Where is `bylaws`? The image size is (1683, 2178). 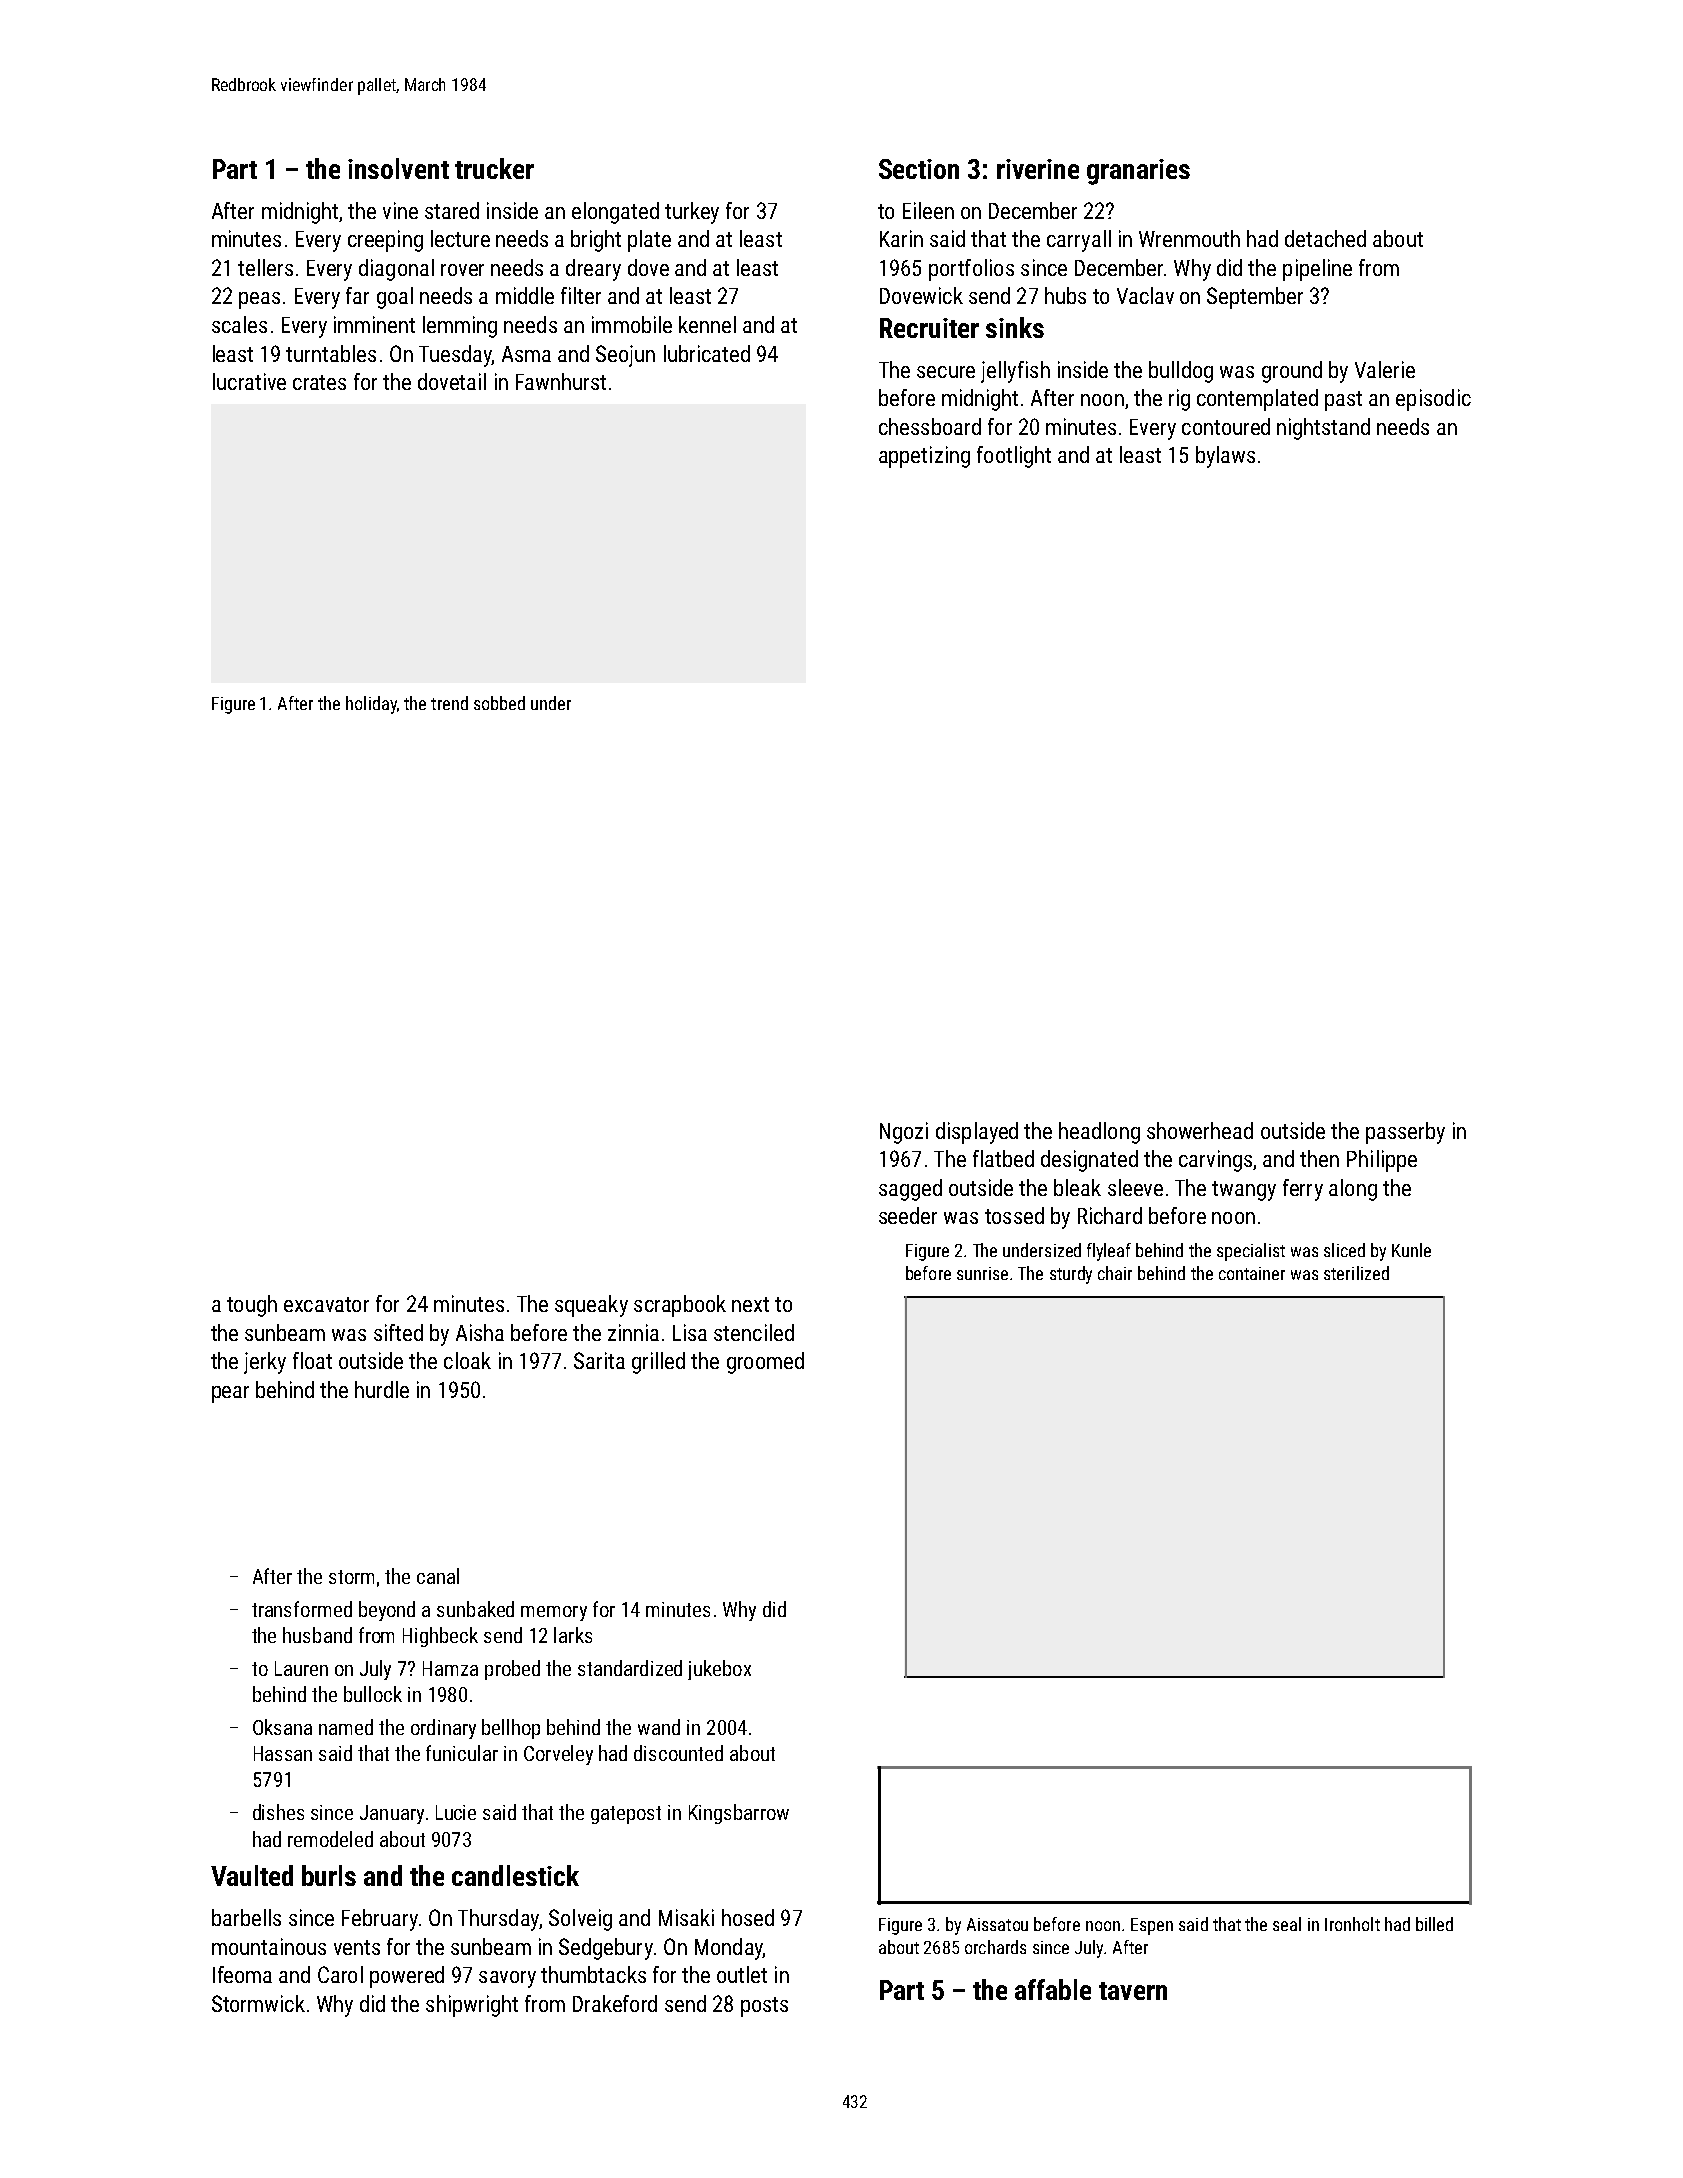
bylaws is located at coordinates (1225, 457).
